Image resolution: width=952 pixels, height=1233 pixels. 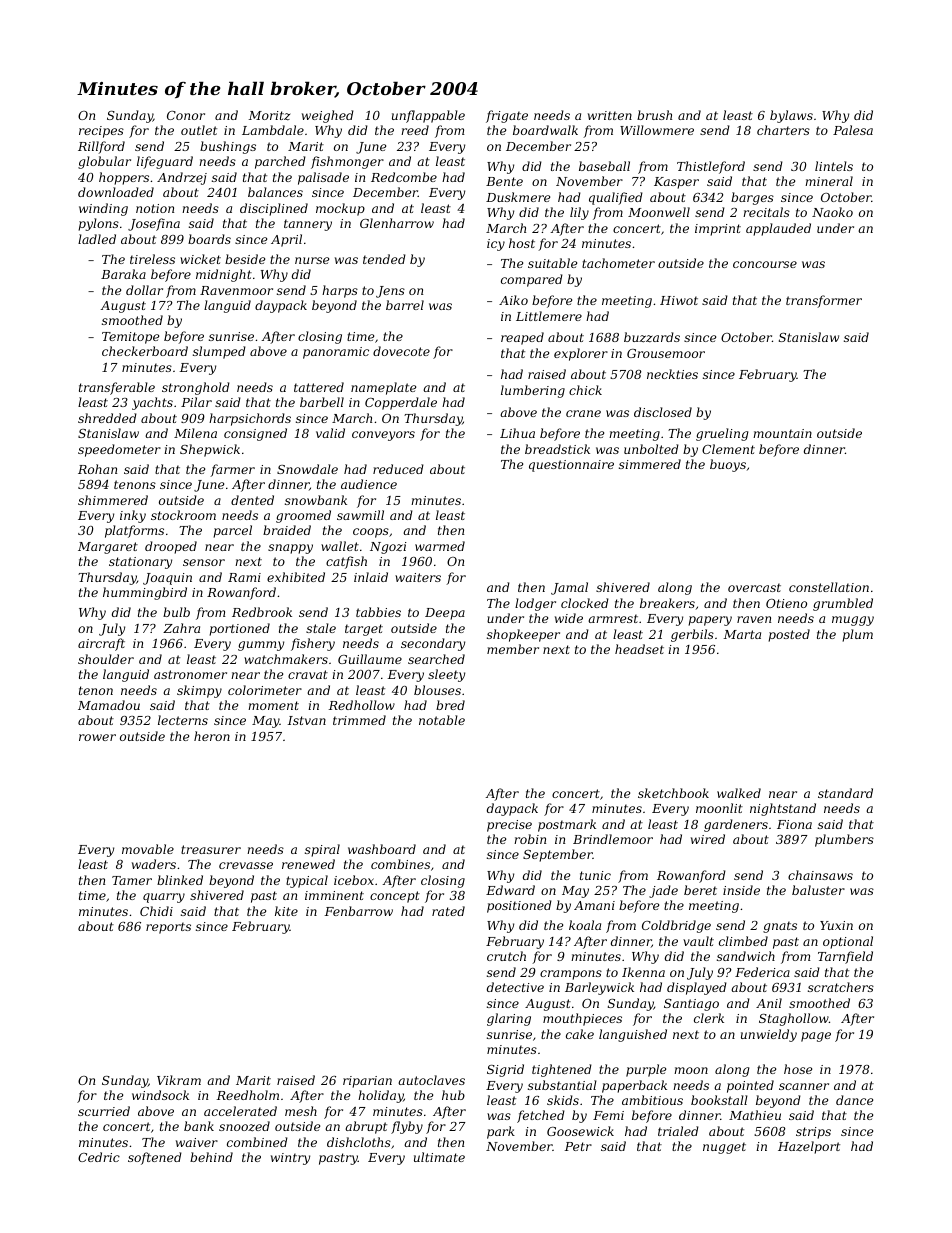 I want to click on dented, so click(x=252, y=500).
